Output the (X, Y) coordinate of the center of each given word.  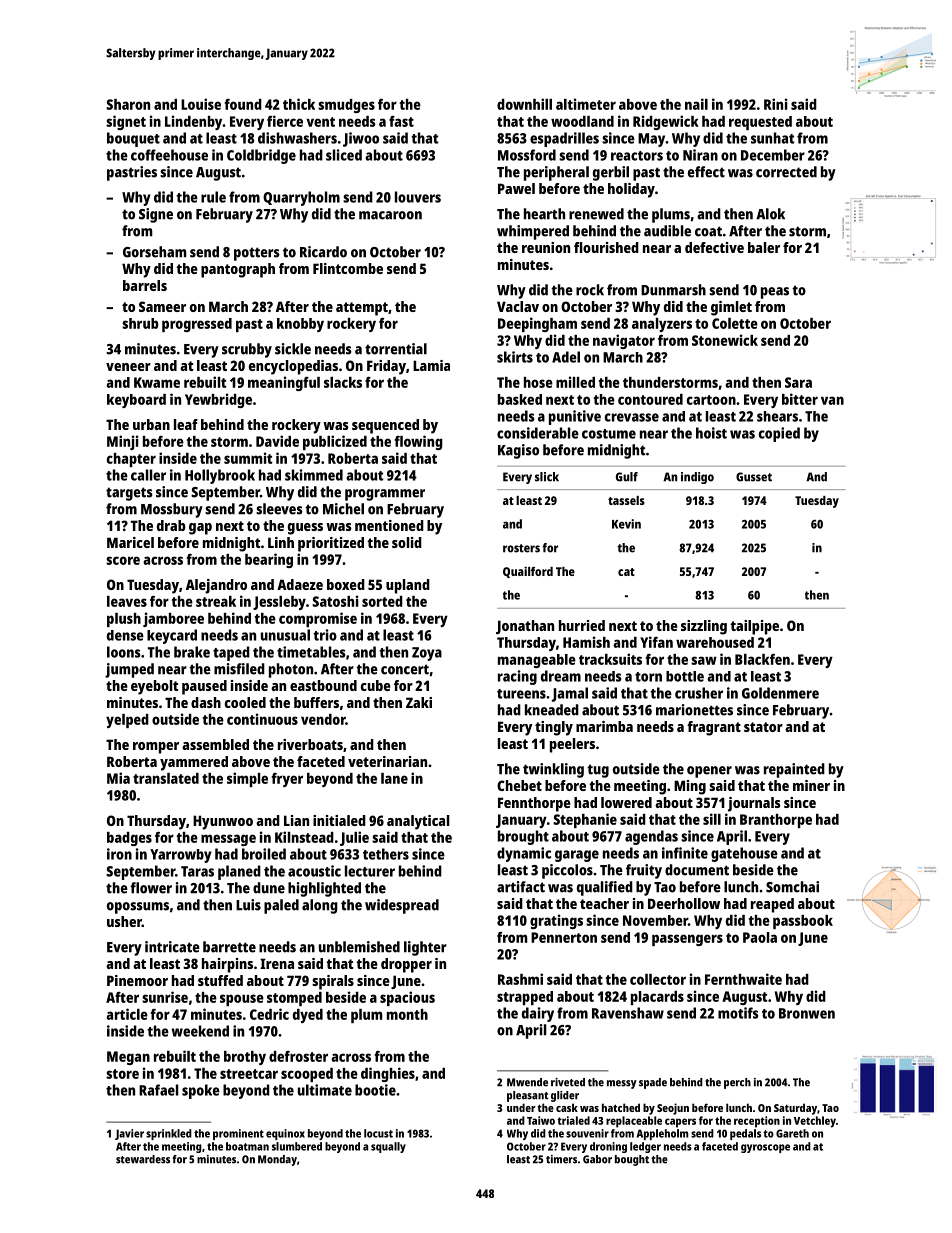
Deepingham (537, 324)
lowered (626, 802)
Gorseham (155, 252)
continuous (262, 719)
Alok (770, 214)
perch (737, 1083)
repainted (794, 770)
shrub (140, 323)
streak (216, 601)
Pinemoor (137, 980)
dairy (538, 1014)
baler (764, 247)
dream (561, 676)
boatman (247, 1146)
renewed (596, 214)
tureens (521, 694)
